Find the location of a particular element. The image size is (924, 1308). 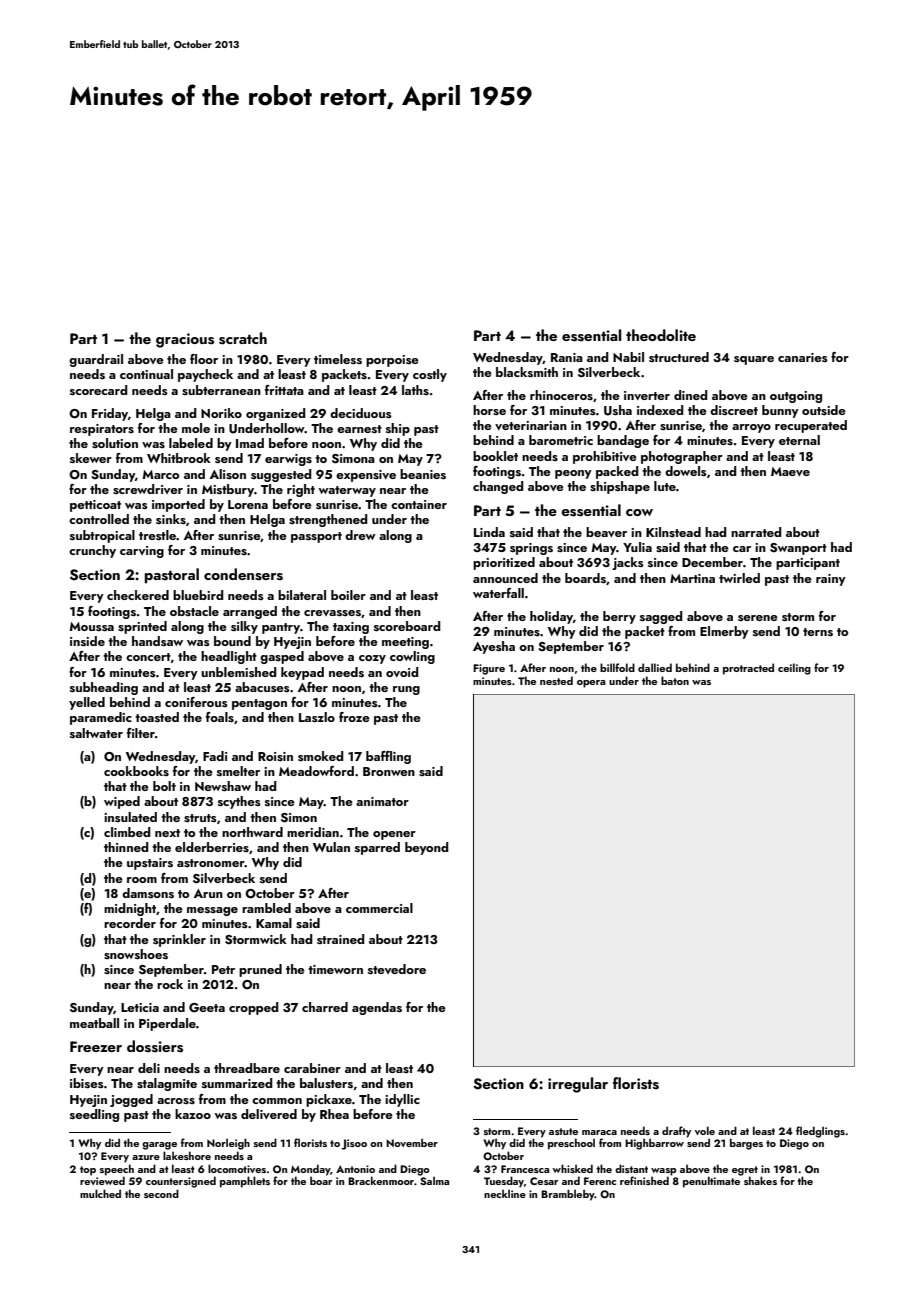

fledglings is located at coordinates (820, 1132).
